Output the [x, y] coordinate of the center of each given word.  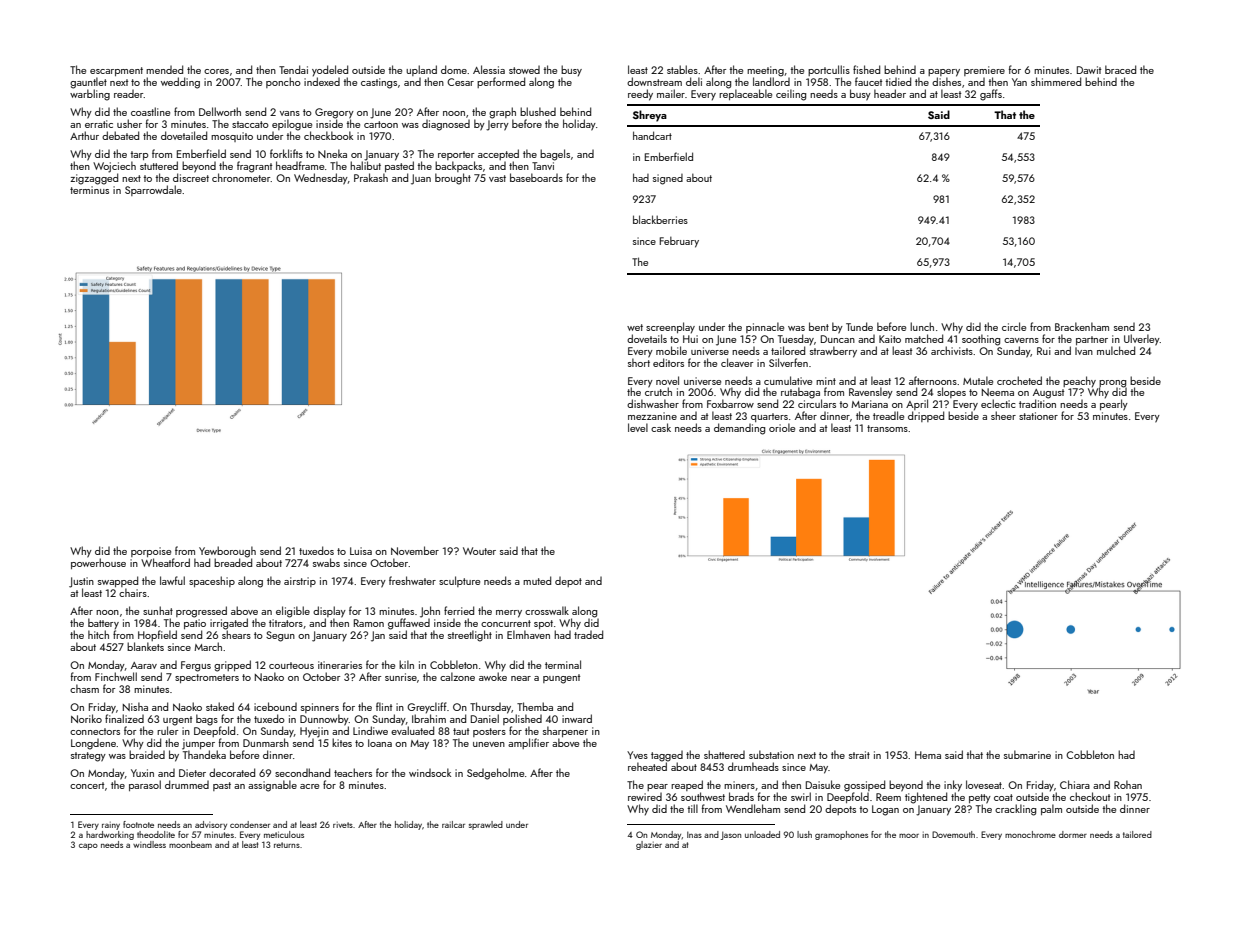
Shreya [650, 116]
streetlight [470, 636]
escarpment [116, 71]
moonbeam [190, 844]
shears [236, 634]
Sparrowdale [153, 190]
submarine [1027, 754]
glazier [649, 845]
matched [924, 338]
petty [980, 799]
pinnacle [765, 327]
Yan [1019, 82]
